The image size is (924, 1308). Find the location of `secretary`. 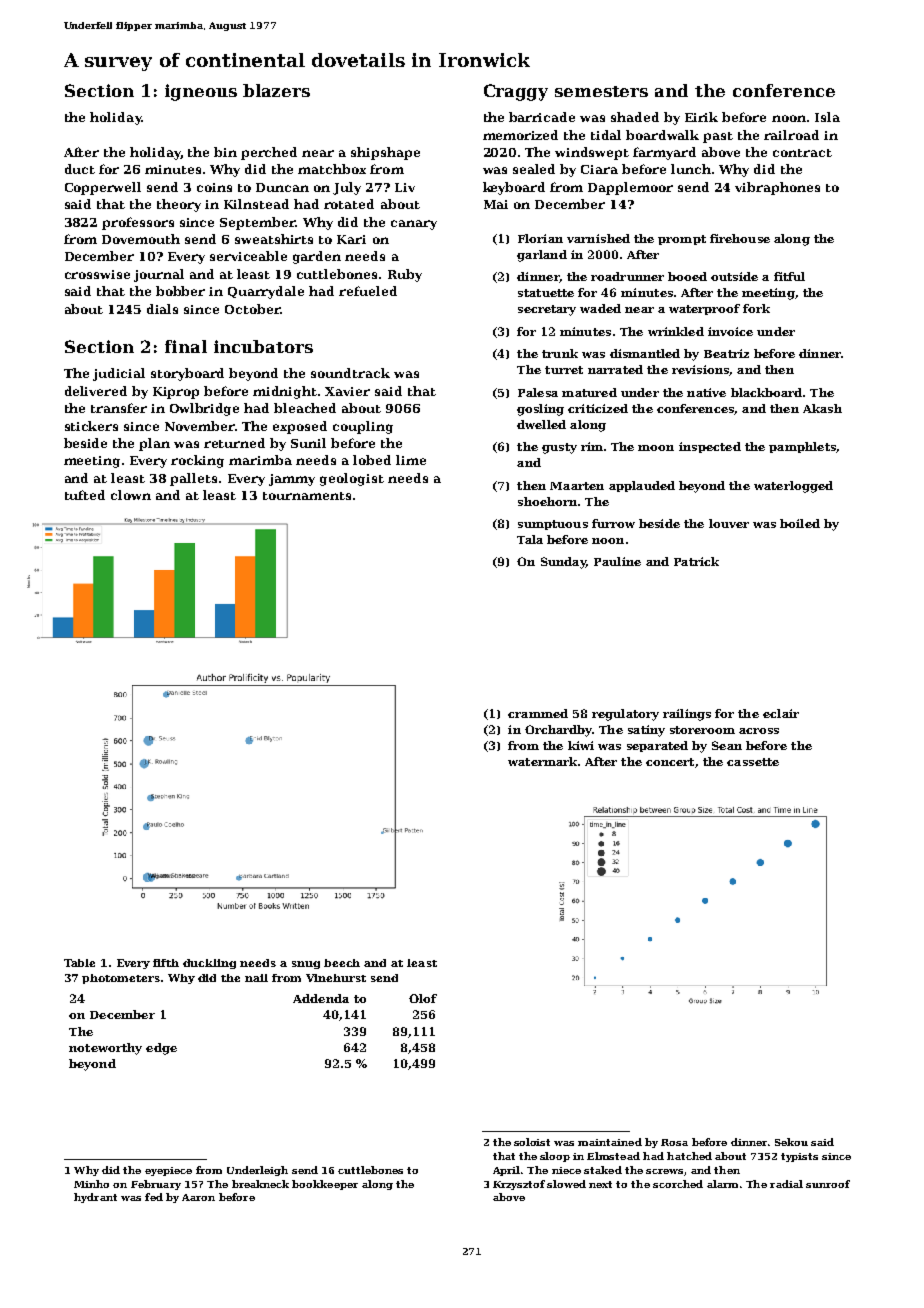

secretary is located at coordinates (547, 310).
